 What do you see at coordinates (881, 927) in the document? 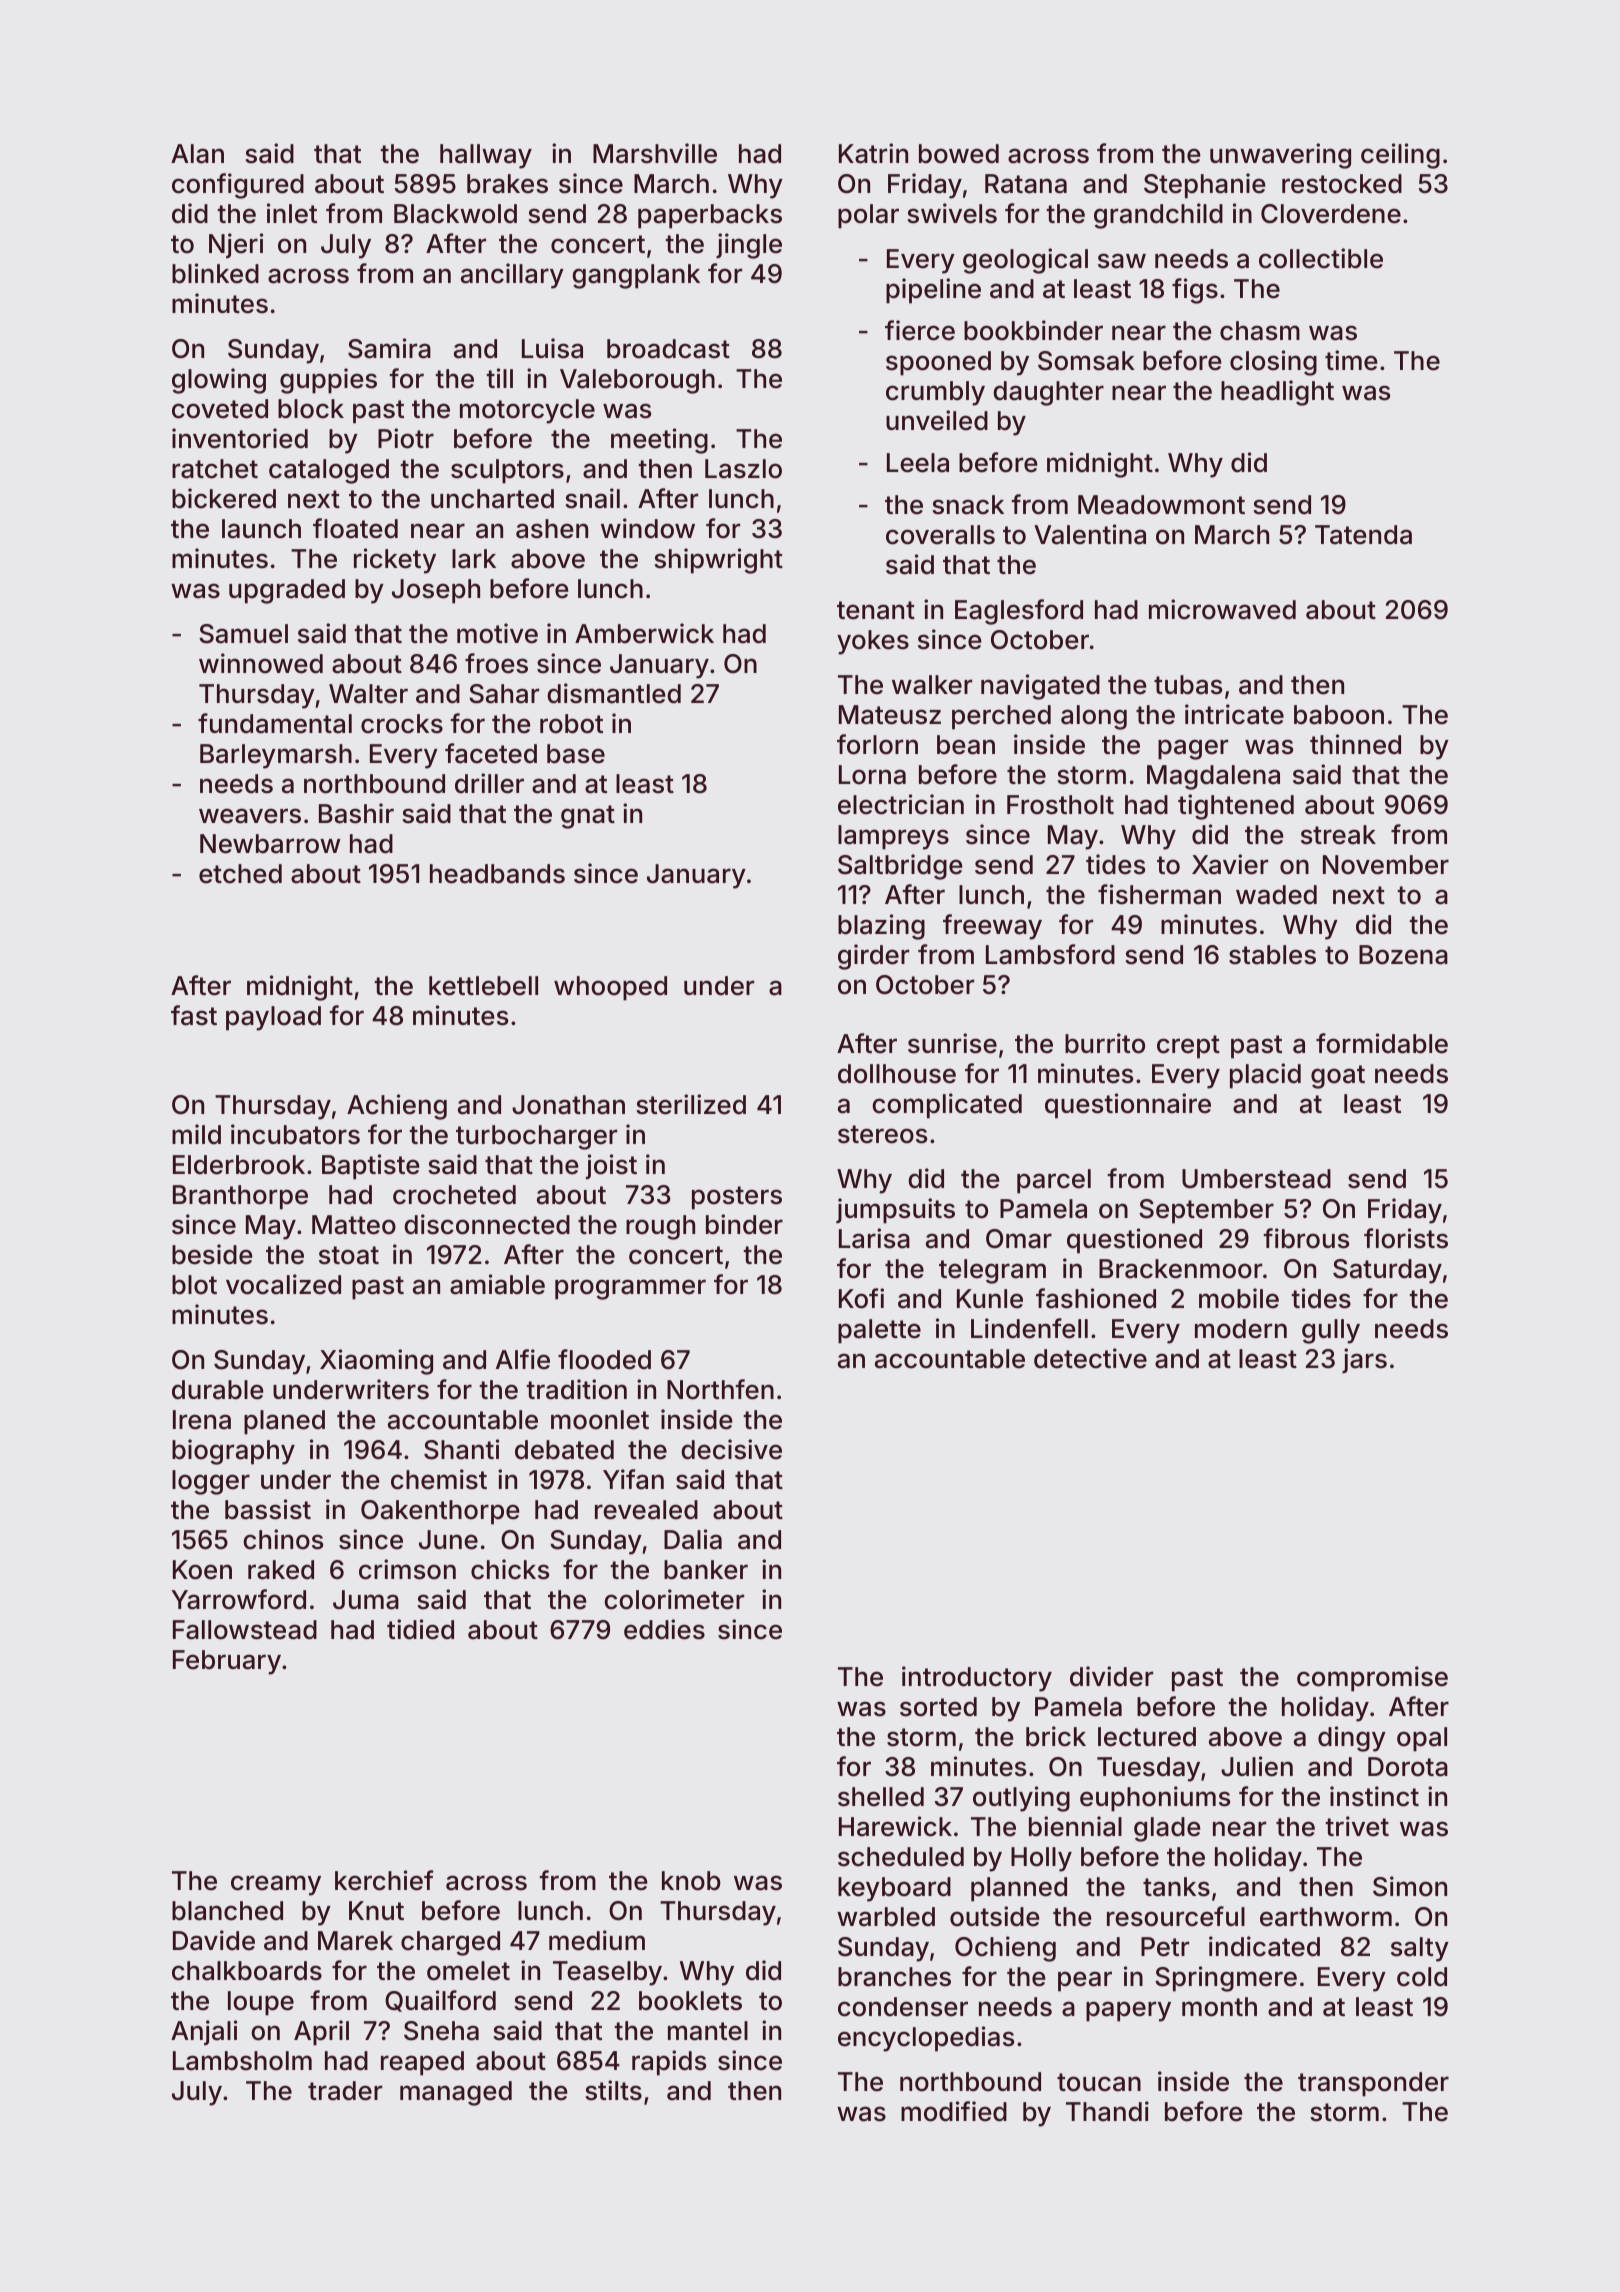
I see `blazing` at bounding box center [881, 927].
